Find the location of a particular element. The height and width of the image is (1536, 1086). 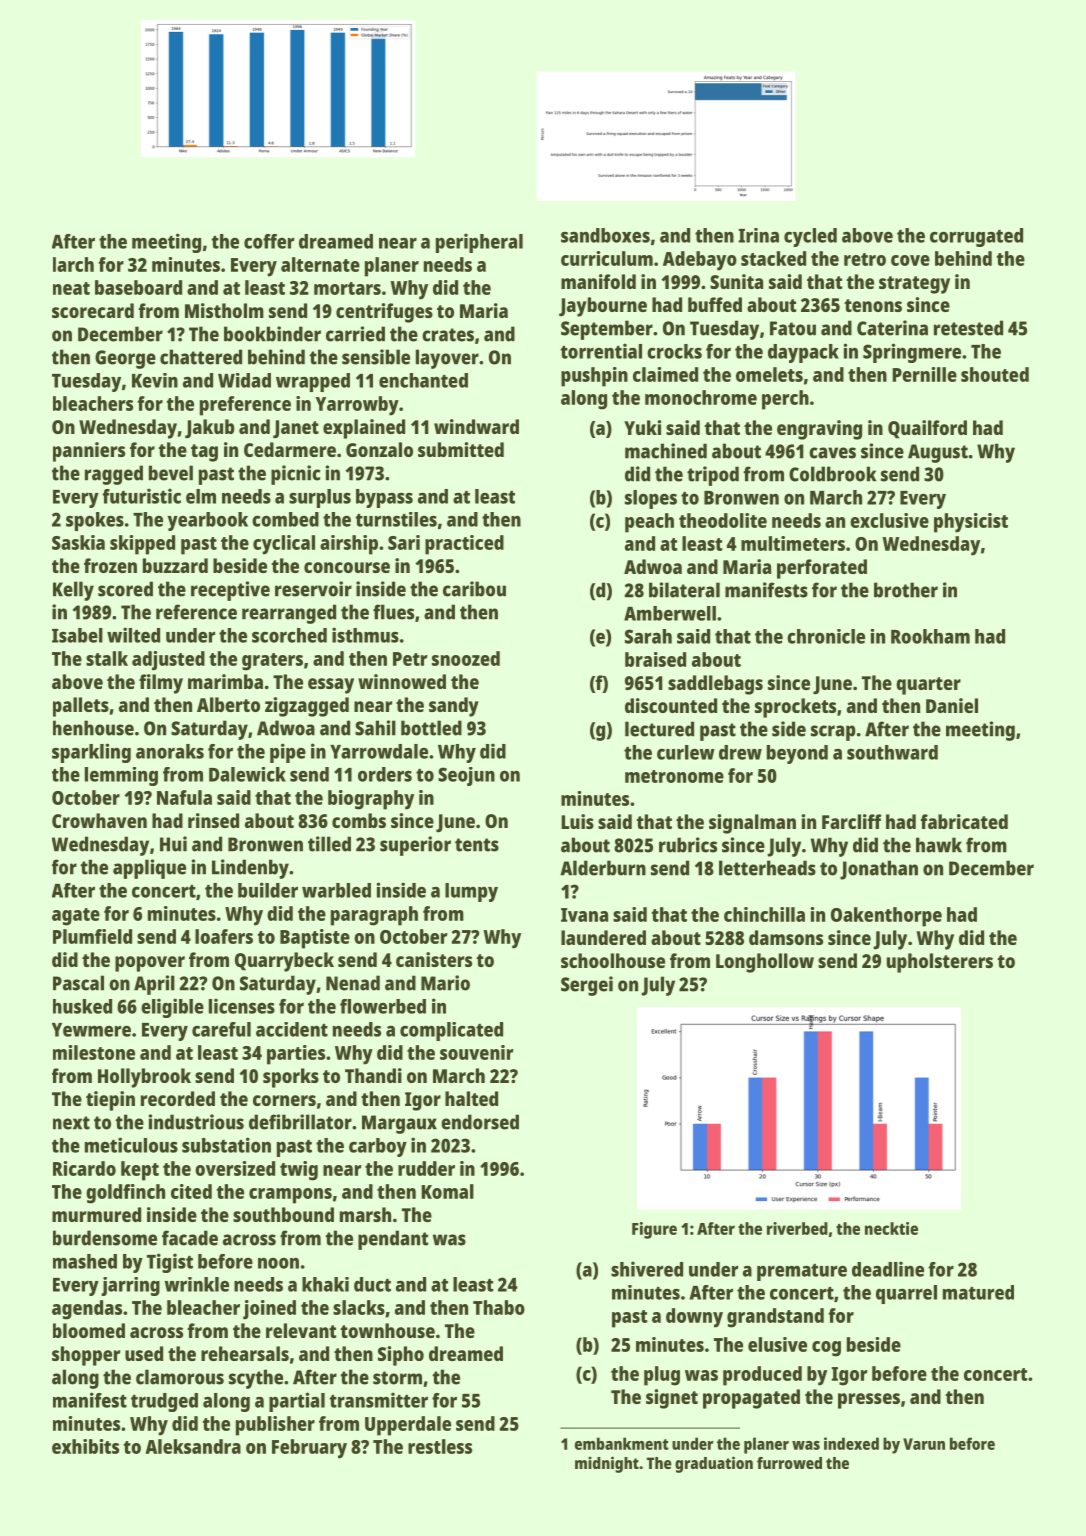

bookbinder is located at coordinates (272, 334).
